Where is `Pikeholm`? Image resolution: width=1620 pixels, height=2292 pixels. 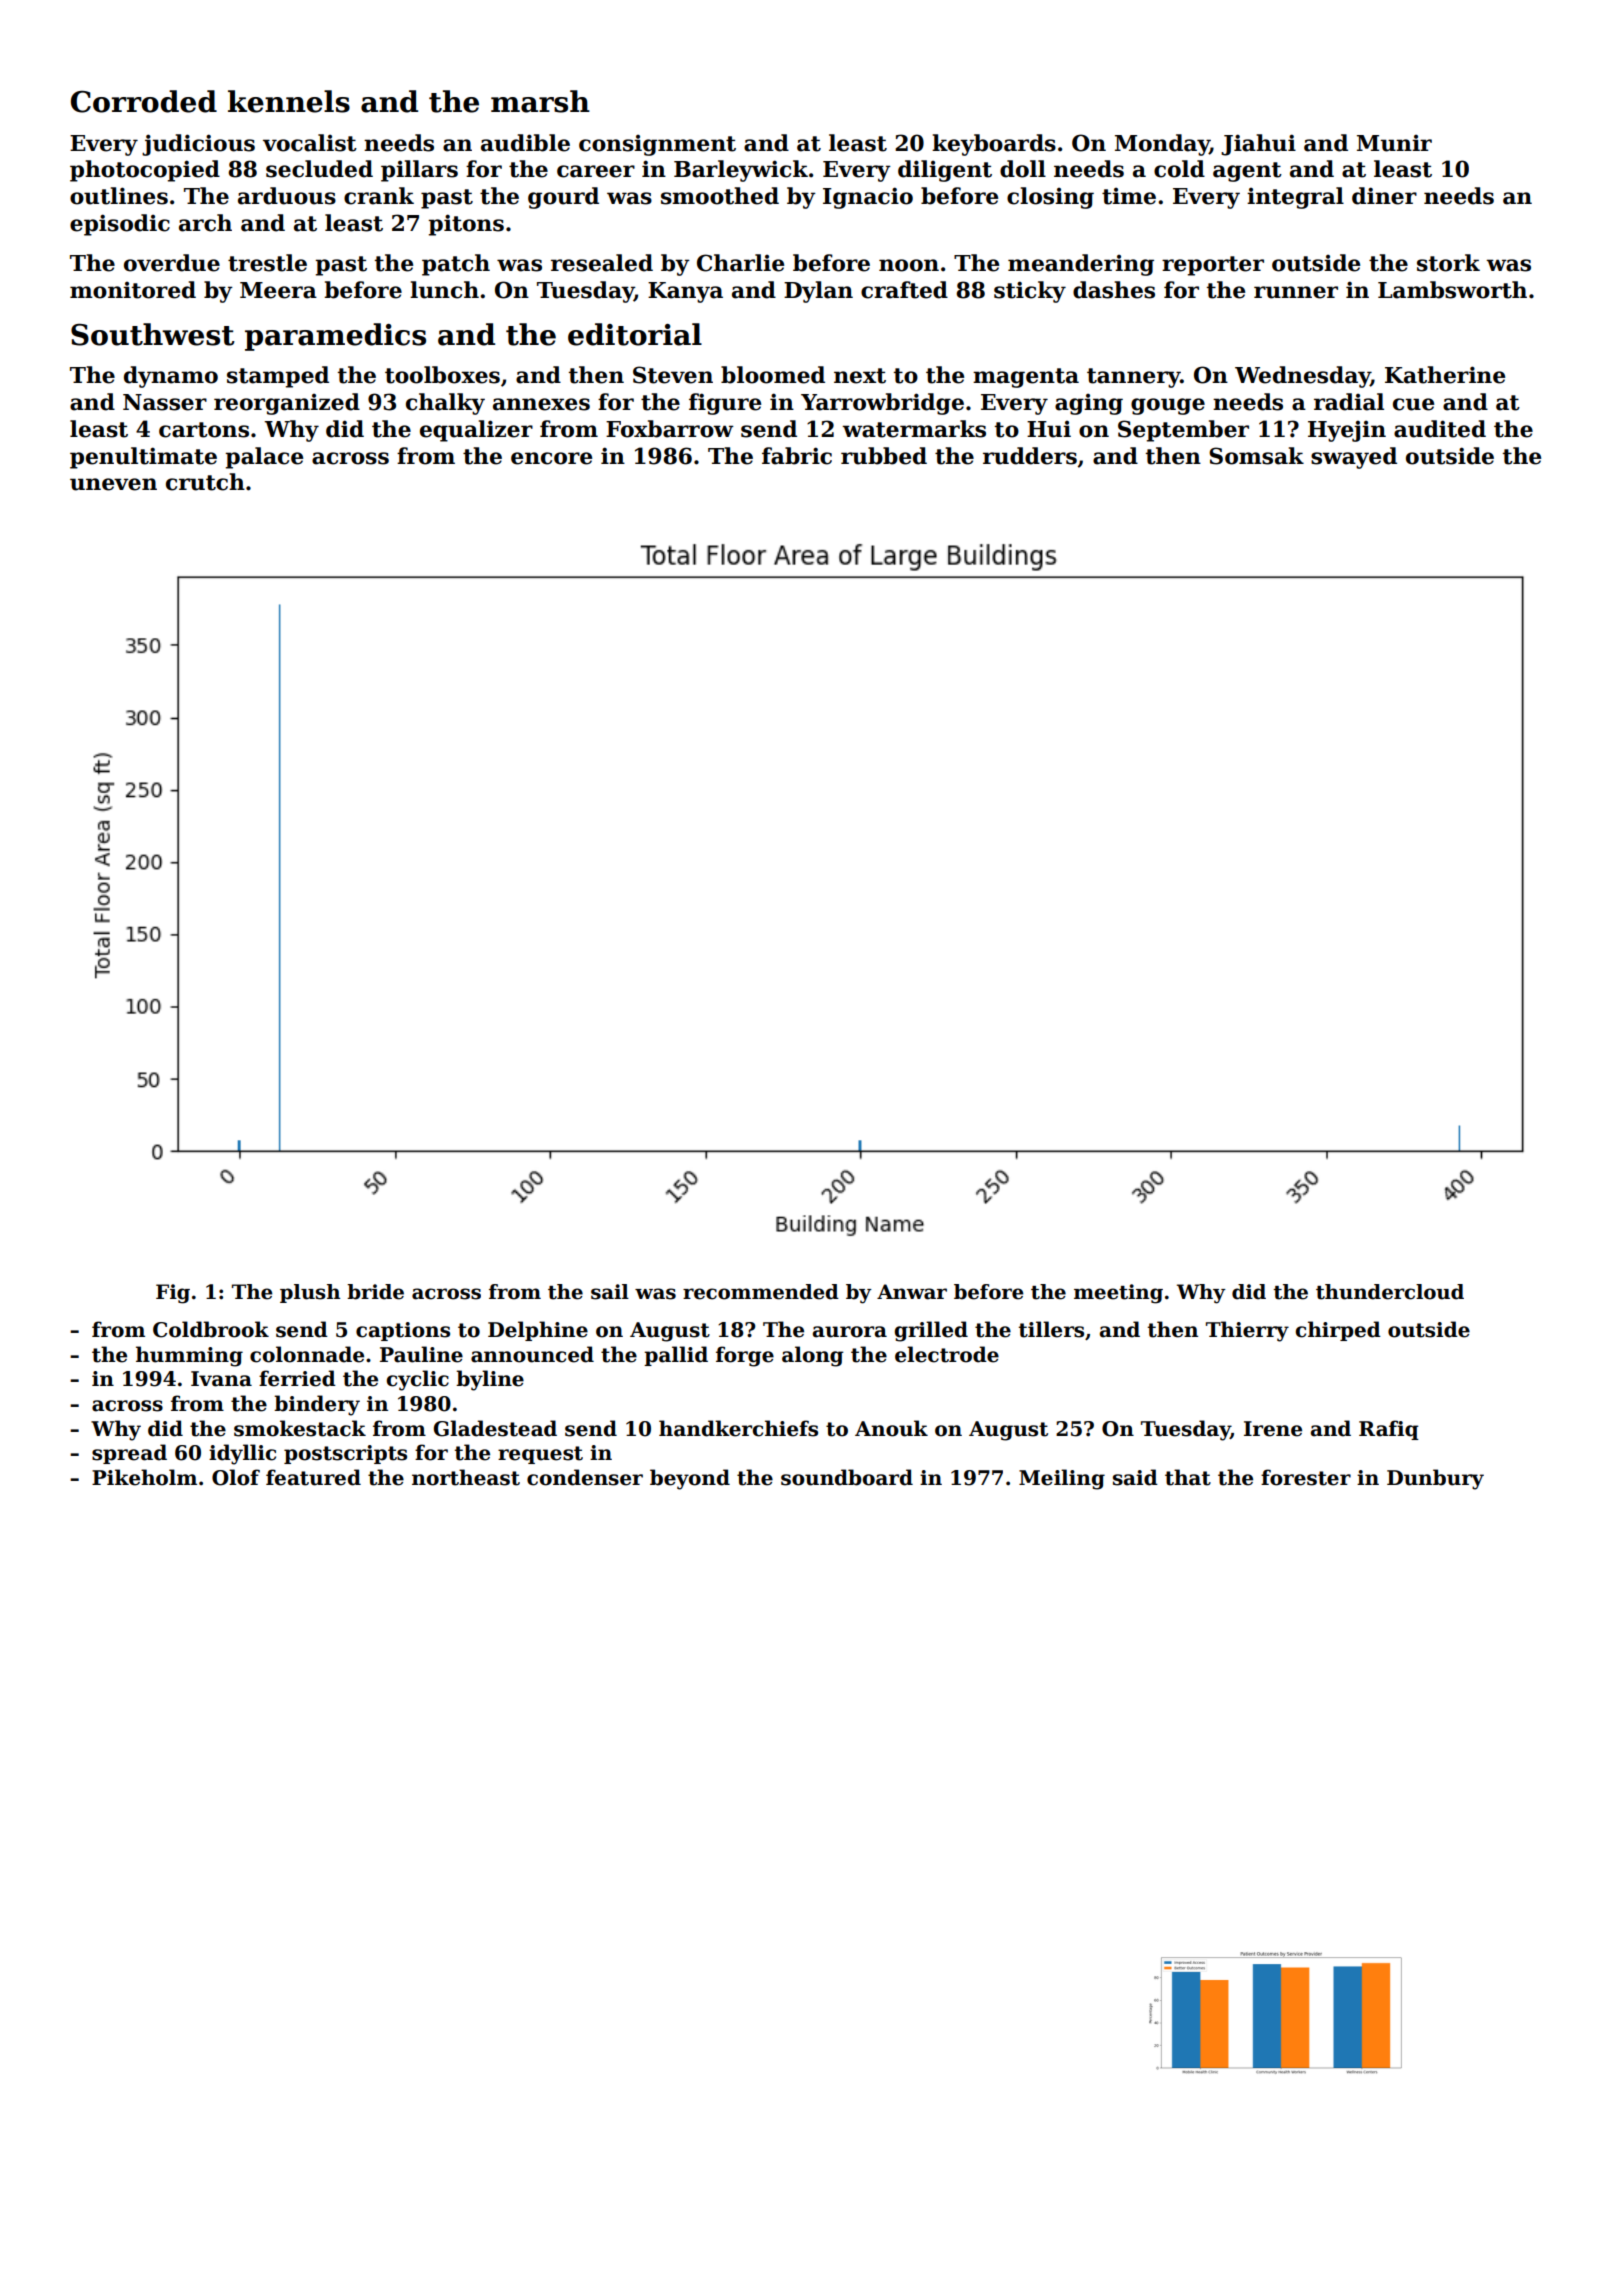 Pikeholm is located at coordinates (144, 1477).
